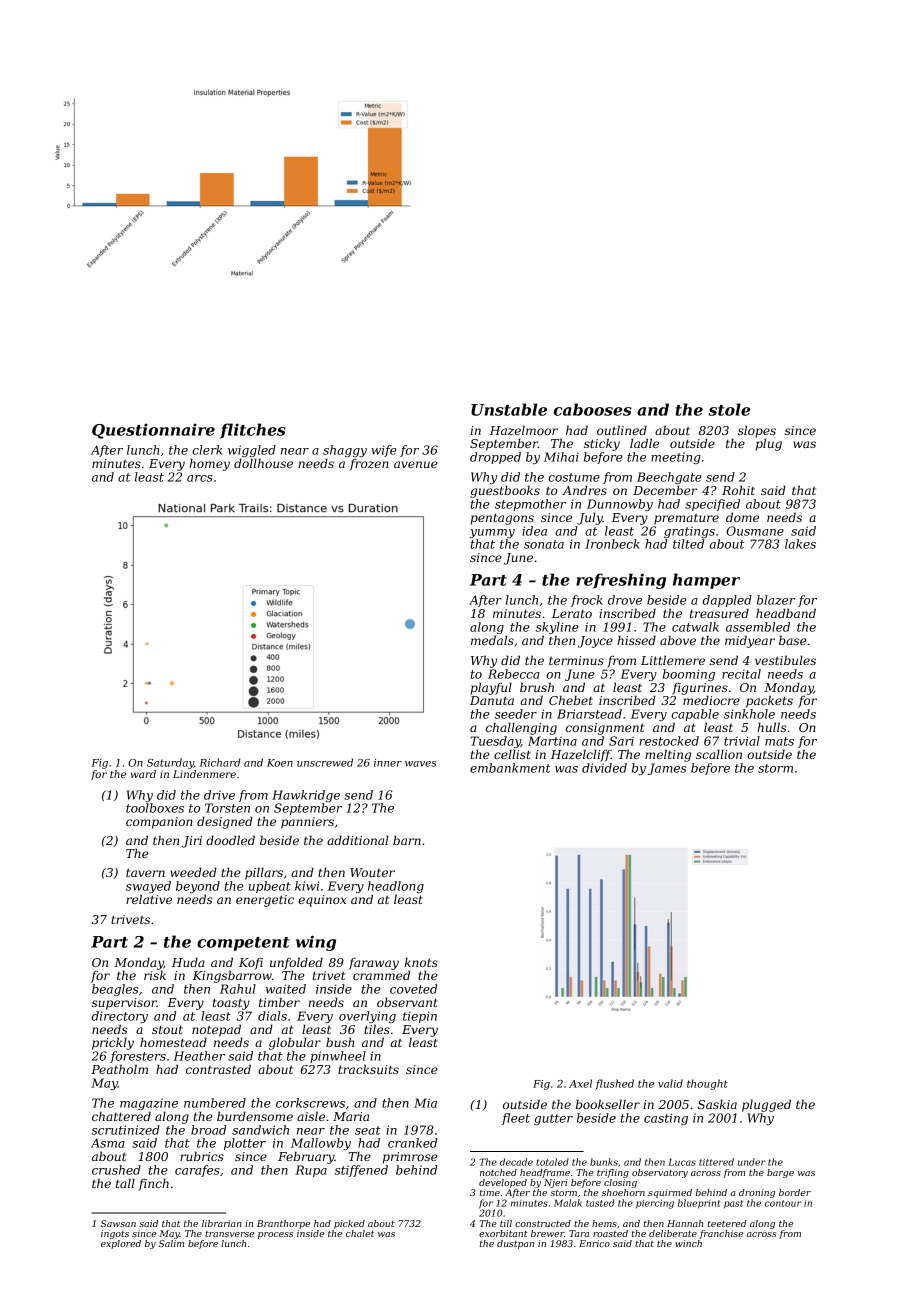 Image resolution: width=908 pixels, height=1316 pixels. What do you see at coordinates (396, 887) in the screenshot?
I see `headlong` at bounding box center [396, 887].
